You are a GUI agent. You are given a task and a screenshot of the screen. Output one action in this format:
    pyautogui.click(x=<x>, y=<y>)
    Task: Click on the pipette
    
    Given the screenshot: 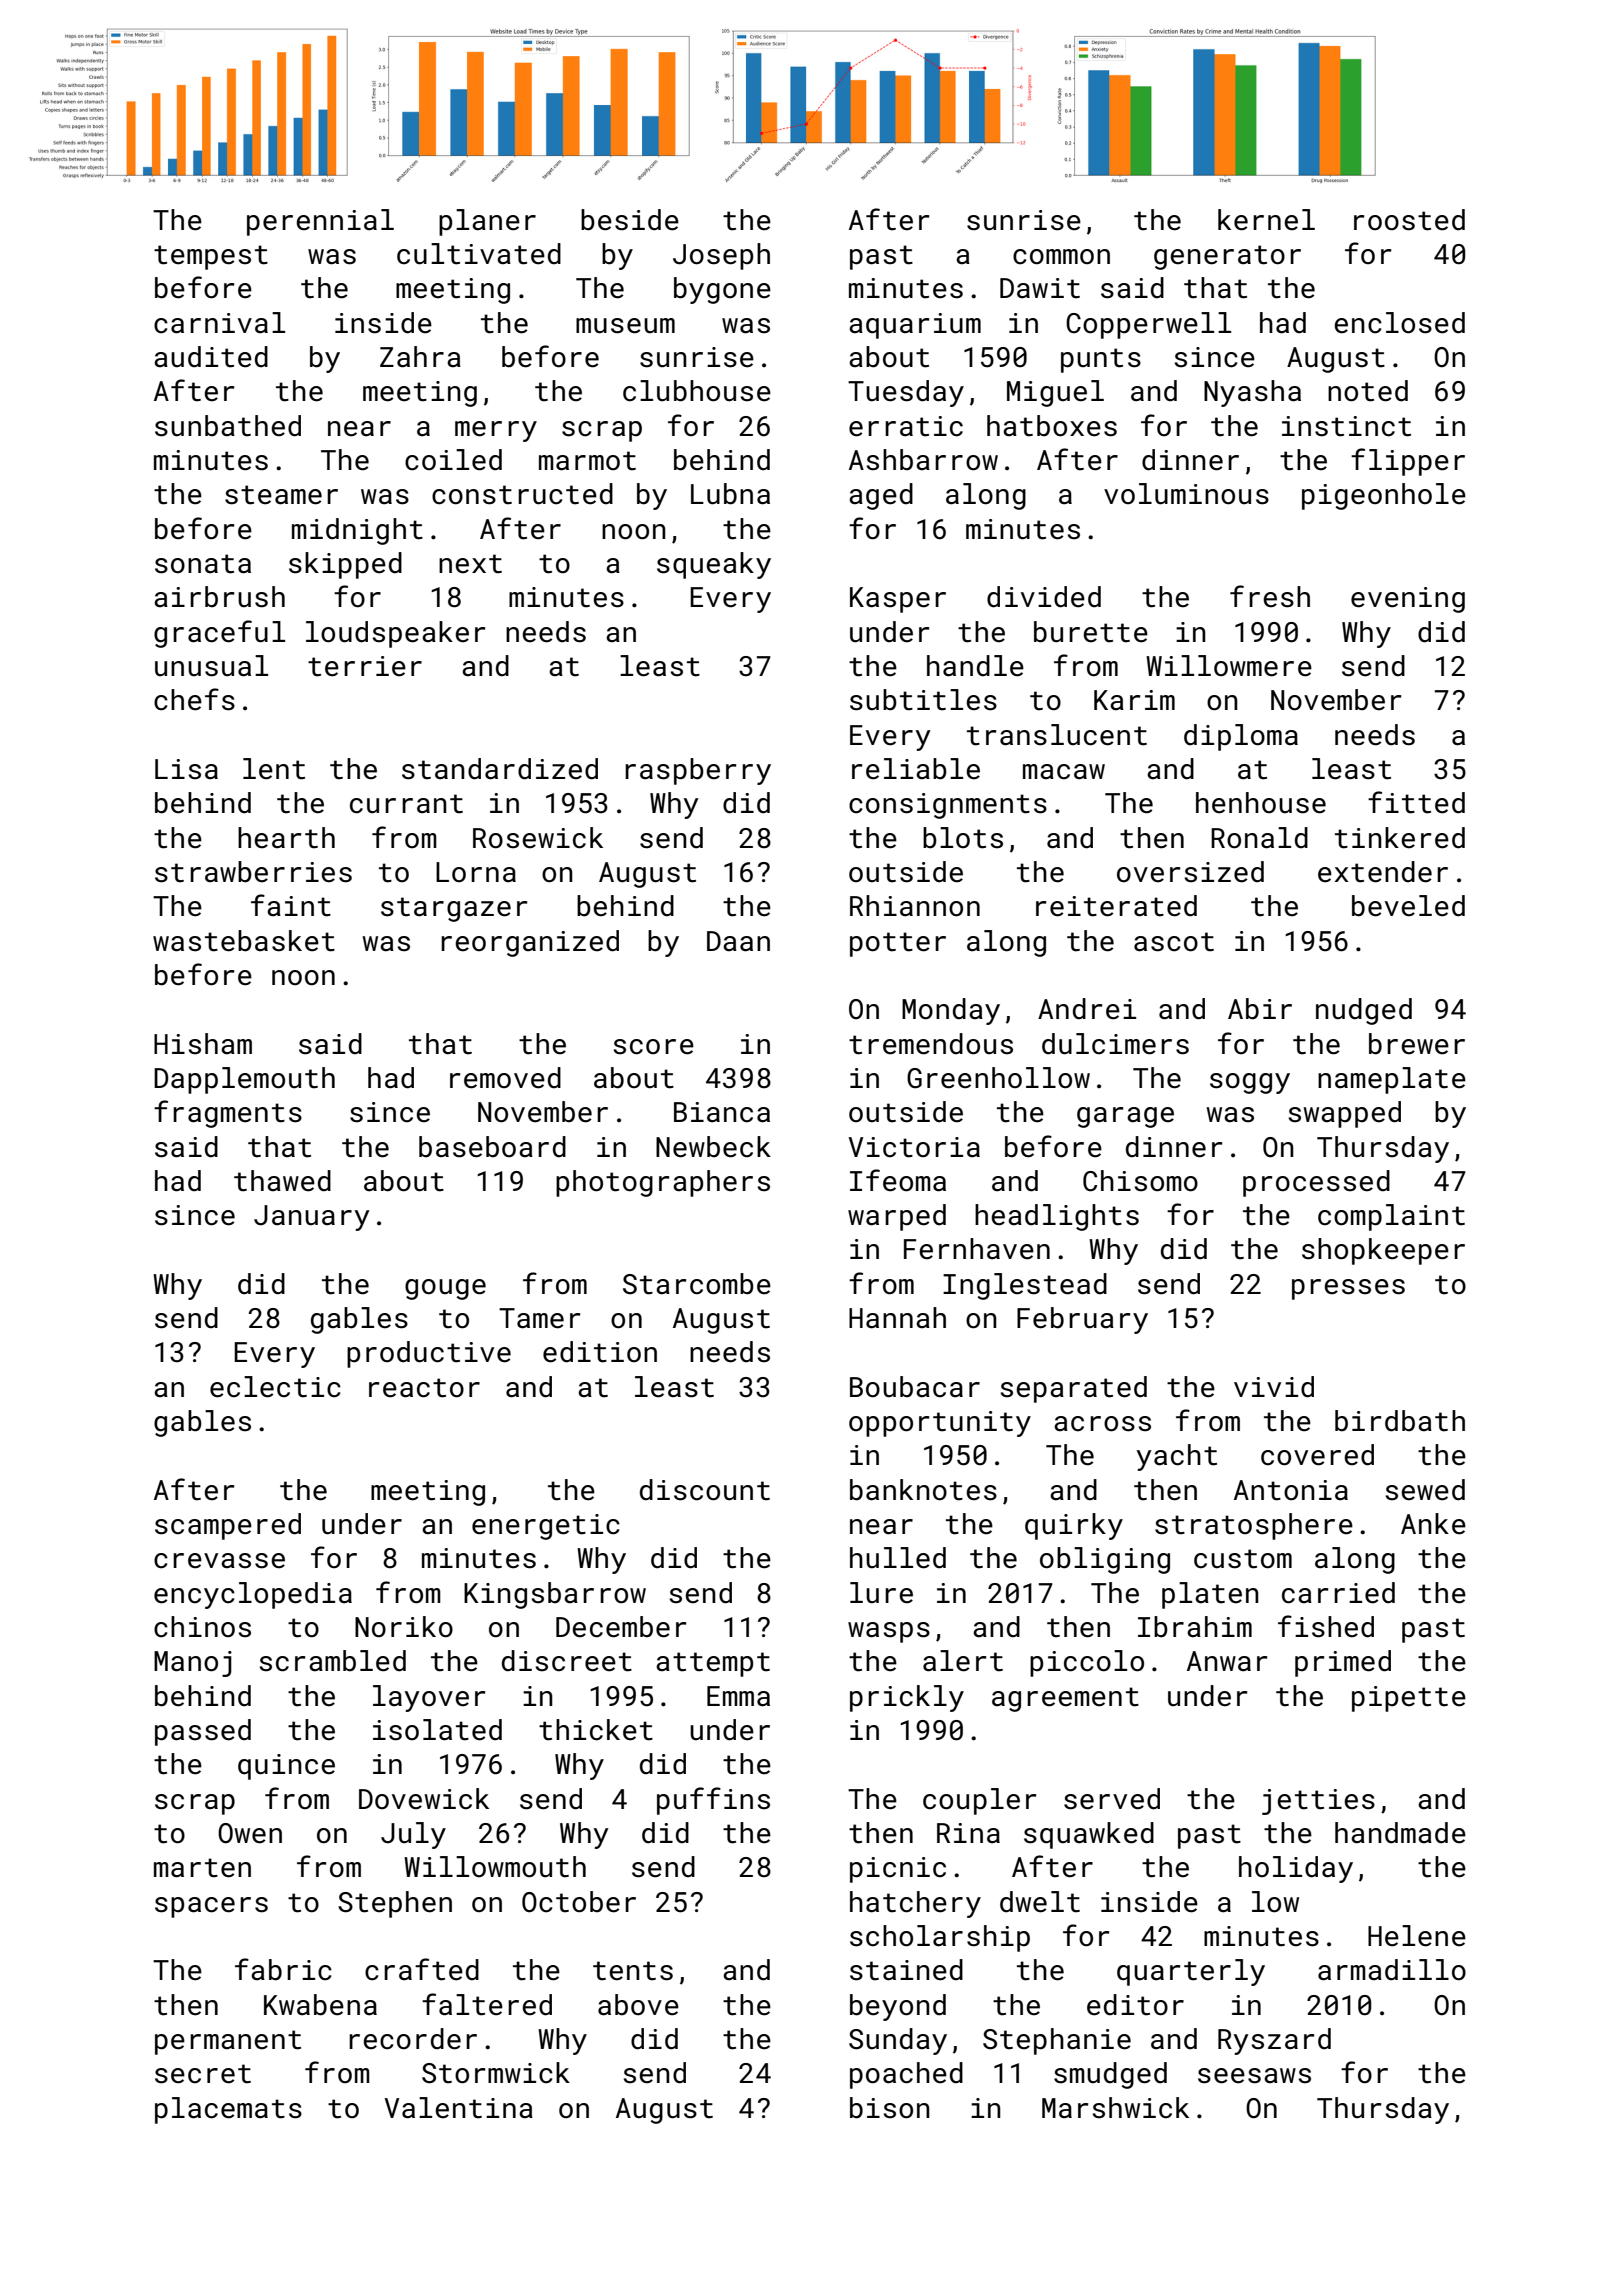 What is the action you would take?
    pyautogui.click(x=1409, y=1699)
